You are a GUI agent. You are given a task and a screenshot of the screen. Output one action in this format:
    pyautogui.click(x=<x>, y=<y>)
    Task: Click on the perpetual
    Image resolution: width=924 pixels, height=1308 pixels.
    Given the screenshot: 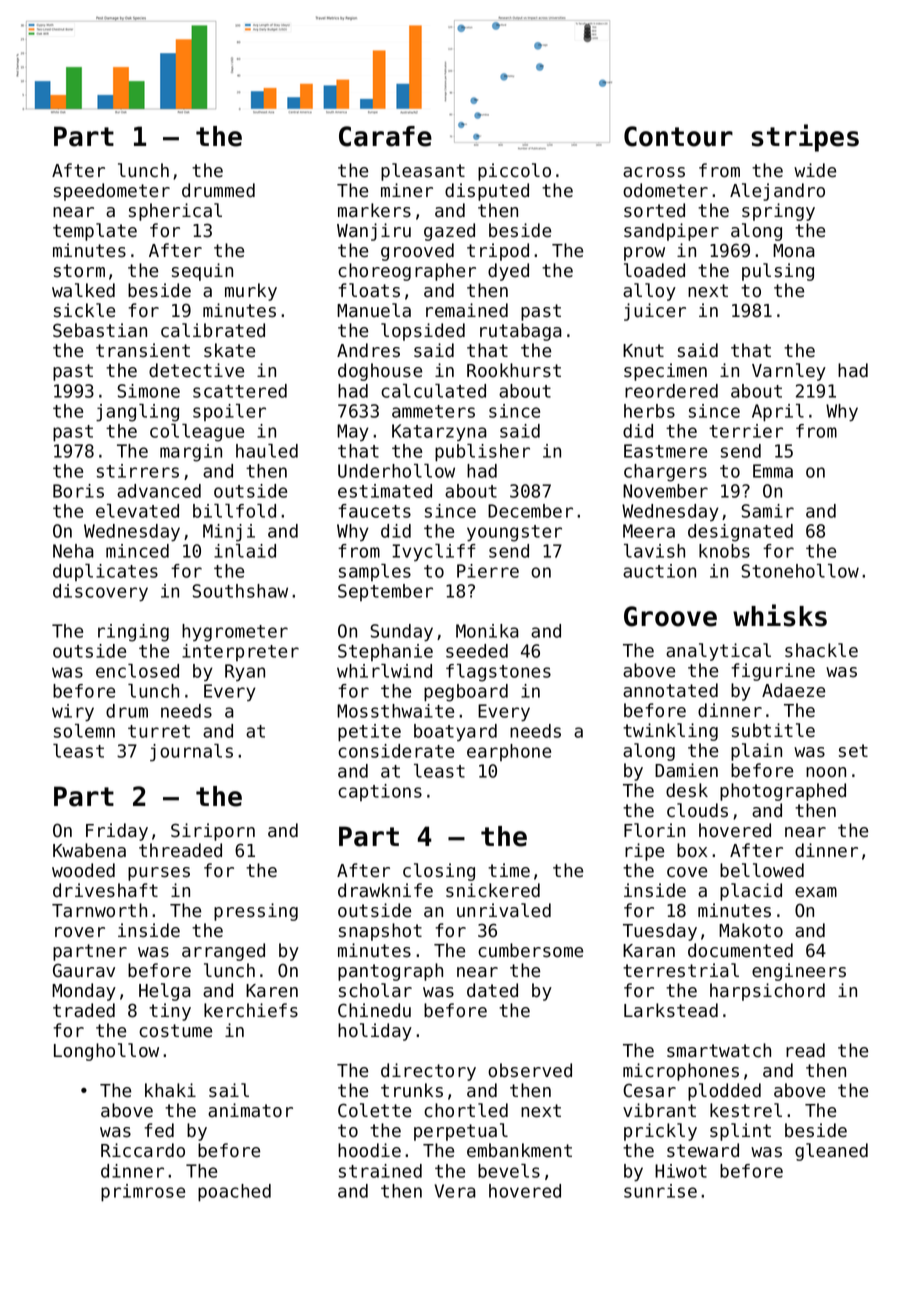 What is the action you would take?
    pyautogui.click(x=461, y=1132)
